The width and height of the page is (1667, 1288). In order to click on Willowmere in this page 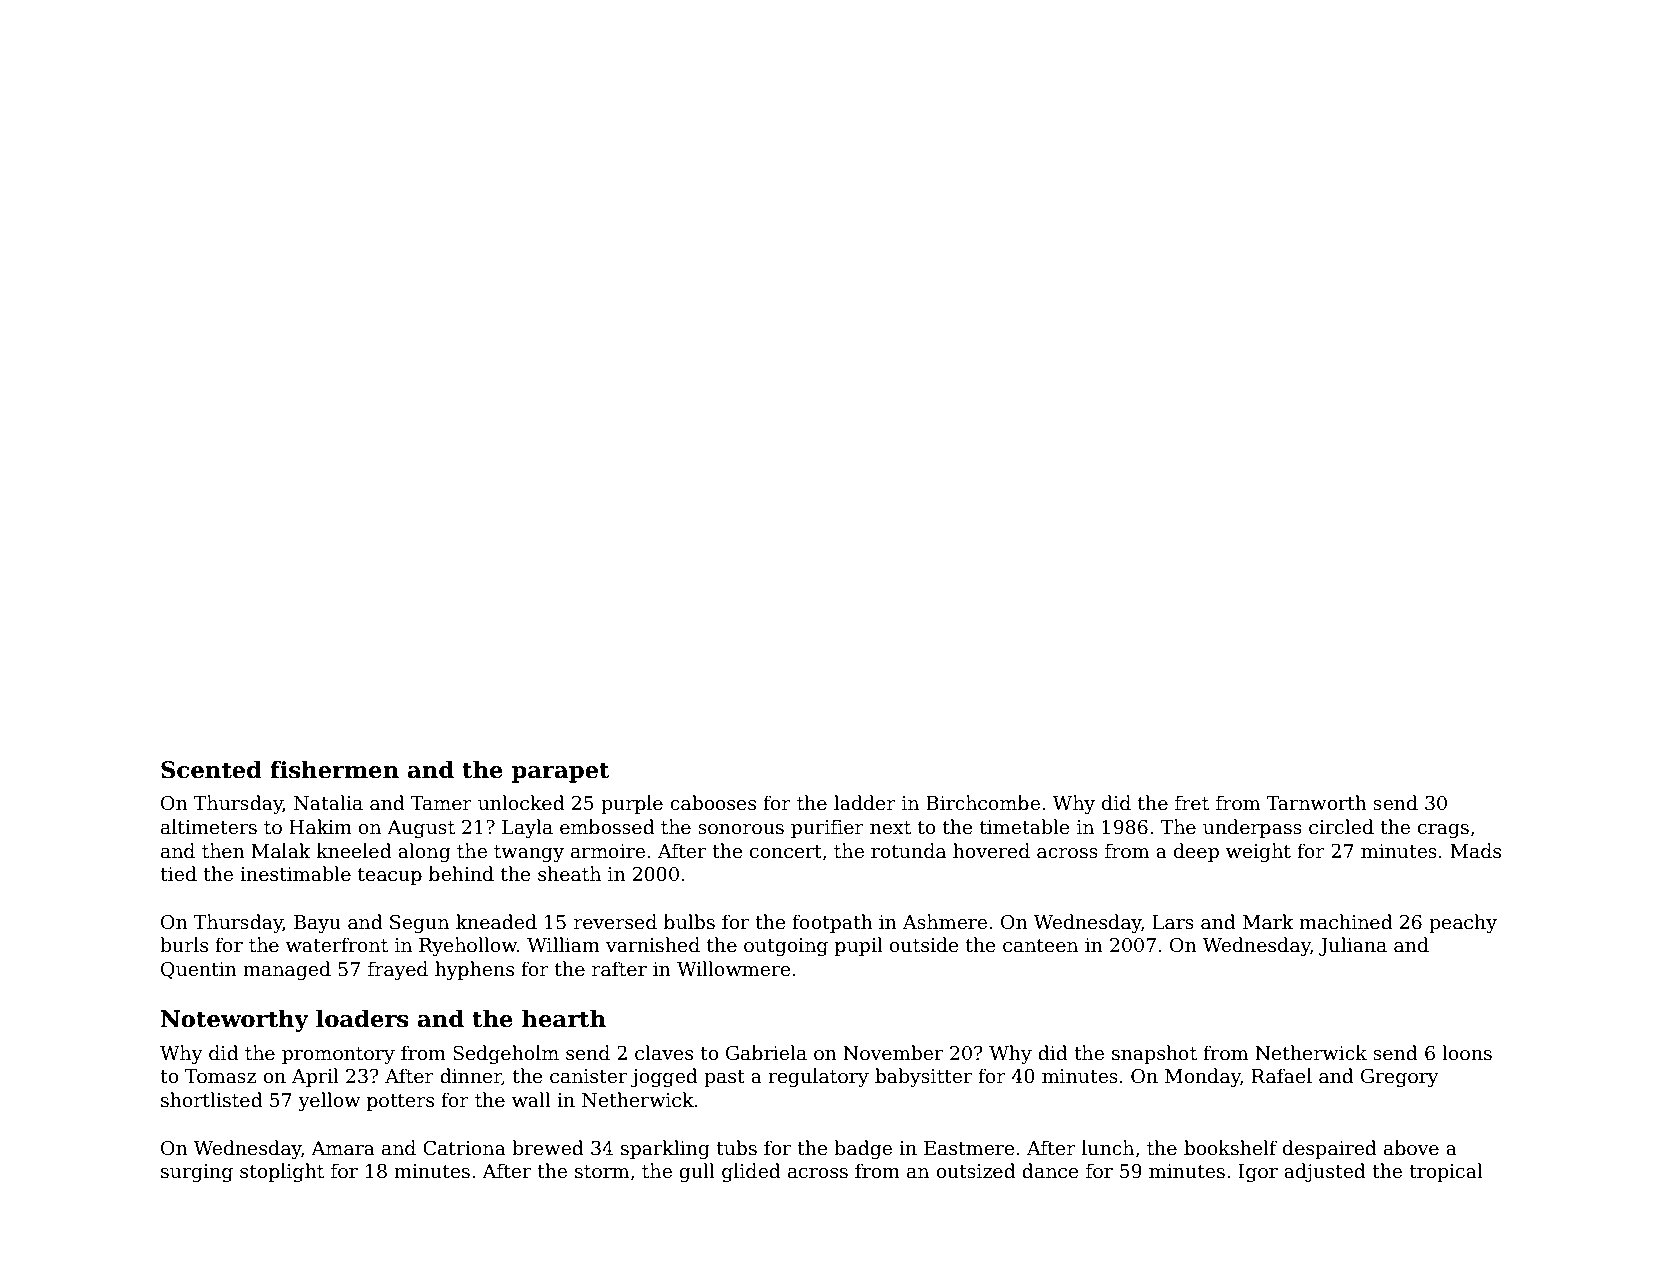, I will do `click(734, 969)`.
